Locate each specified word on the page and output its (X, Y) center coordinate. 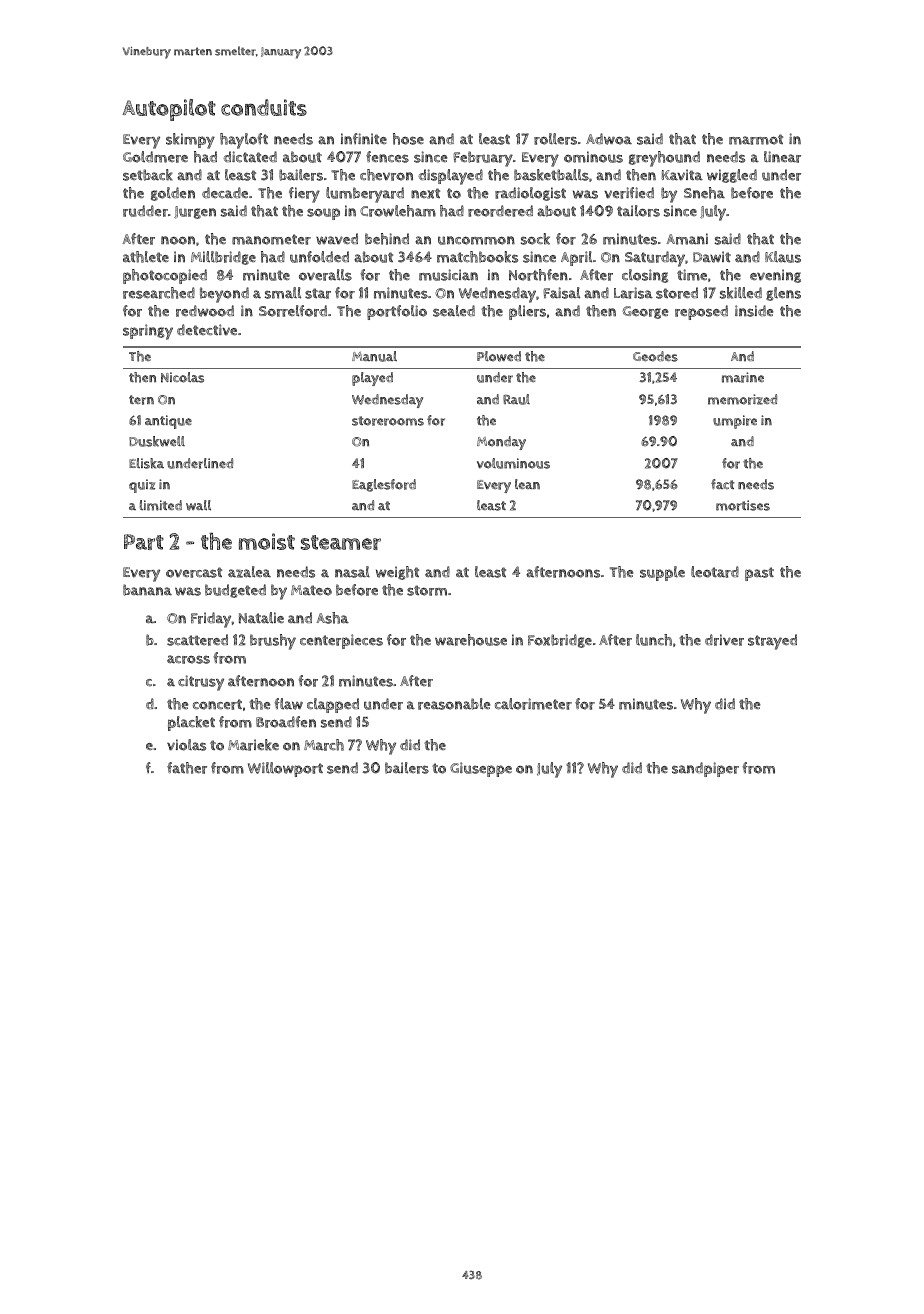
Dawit (712, 257)
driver (724, 640)
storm (427, 590)
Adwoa (609, 139)
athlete (146, 257)
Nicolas (182, 377)
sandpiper (705, 769)
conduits (264, 107)
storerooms (388, 421)
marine (743, 377)
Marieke (253, 745)
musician (448, 275)
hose (408, 139)
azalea (249, 572)
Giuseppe (481, 769)
